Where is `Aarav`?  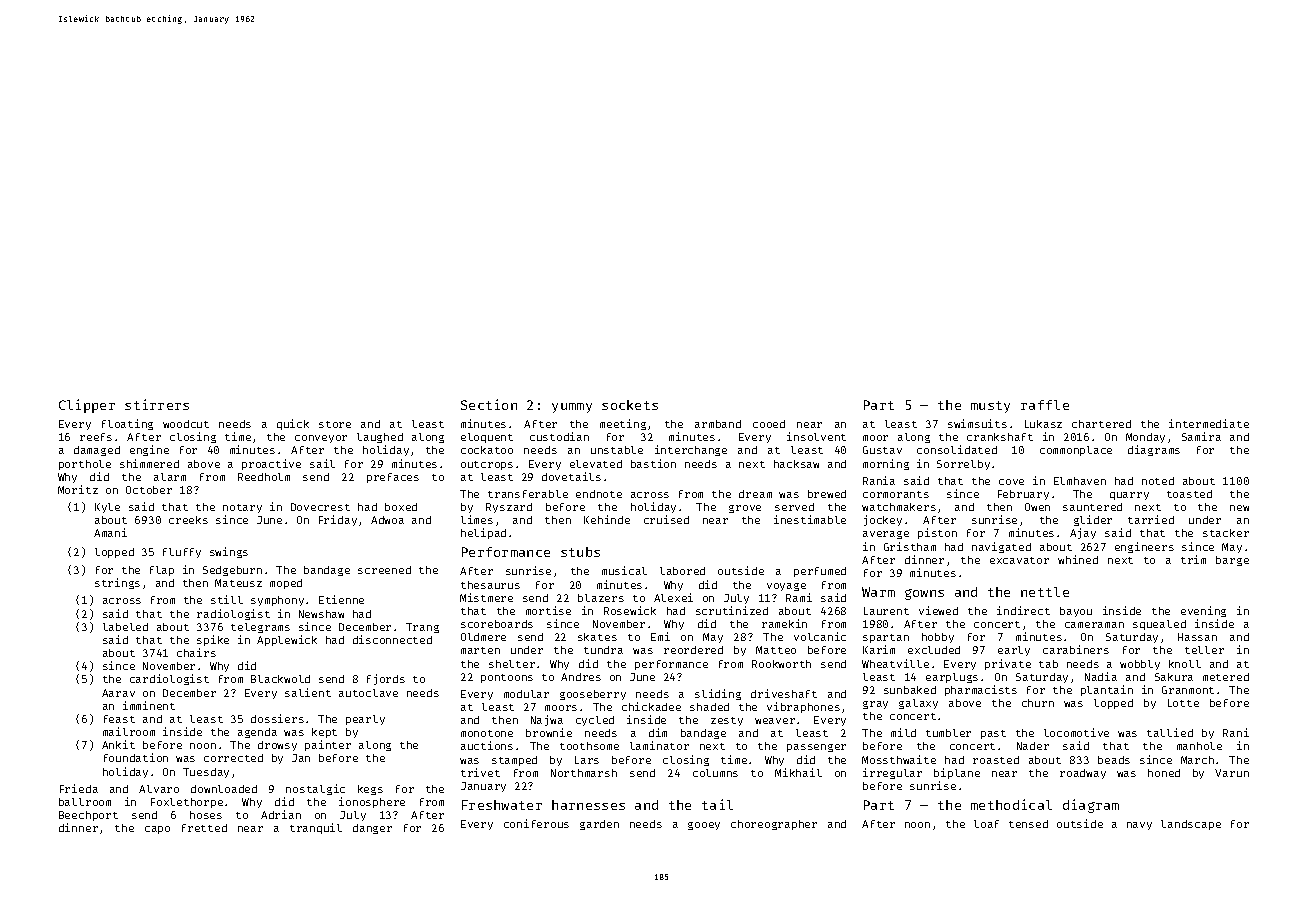 Aarav is located at coordinates (118, 693).
